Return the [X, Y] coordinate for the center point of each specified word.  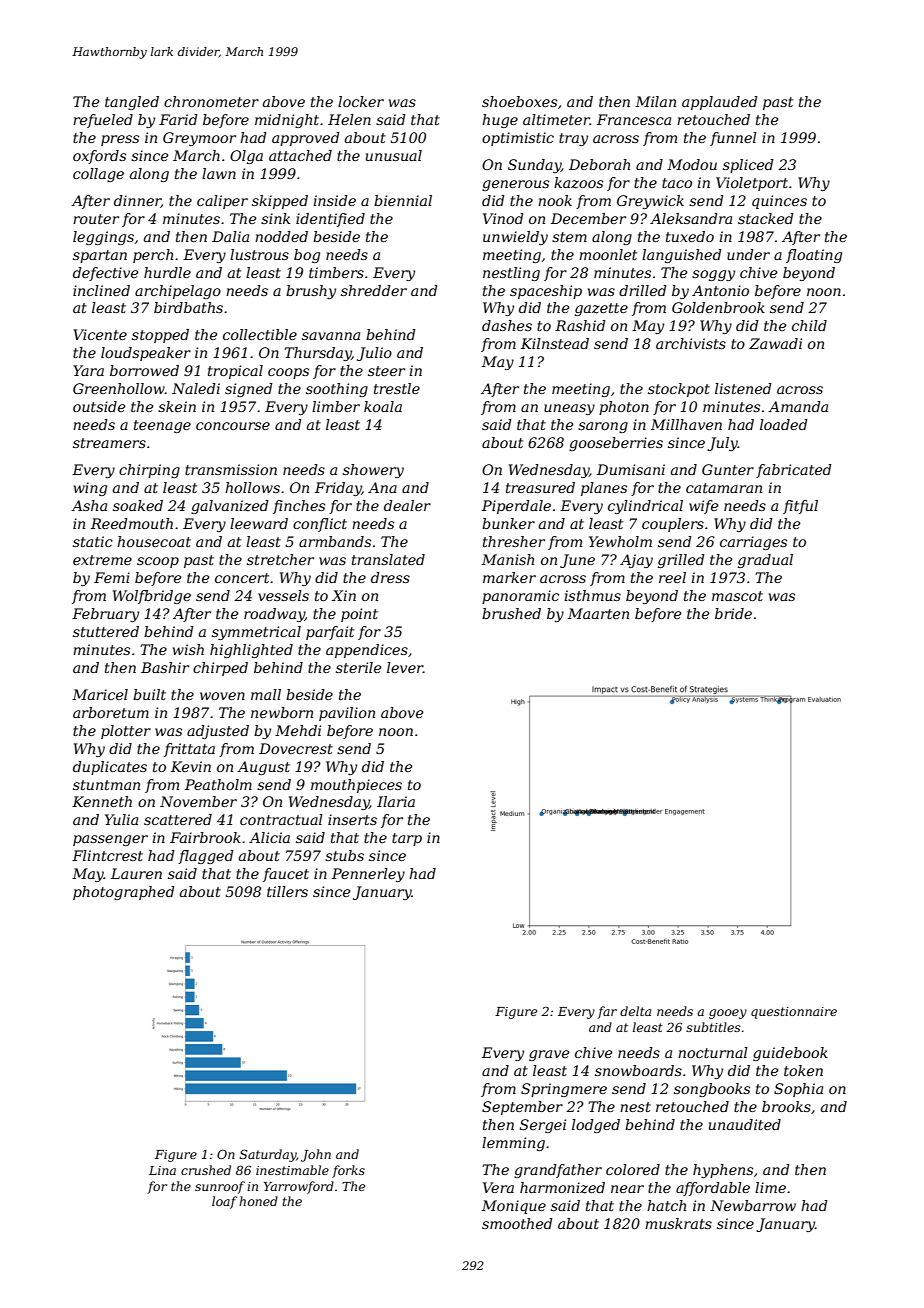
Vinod [503, 218]
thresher [514, 541]
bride [733, 613]
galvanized [230, 507]
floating [814, 256]
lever [405, 667]
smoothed [517, 1223]
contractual [281, 819]
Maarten [598, 613]
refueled [103, 121]
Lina [162, 1170]
